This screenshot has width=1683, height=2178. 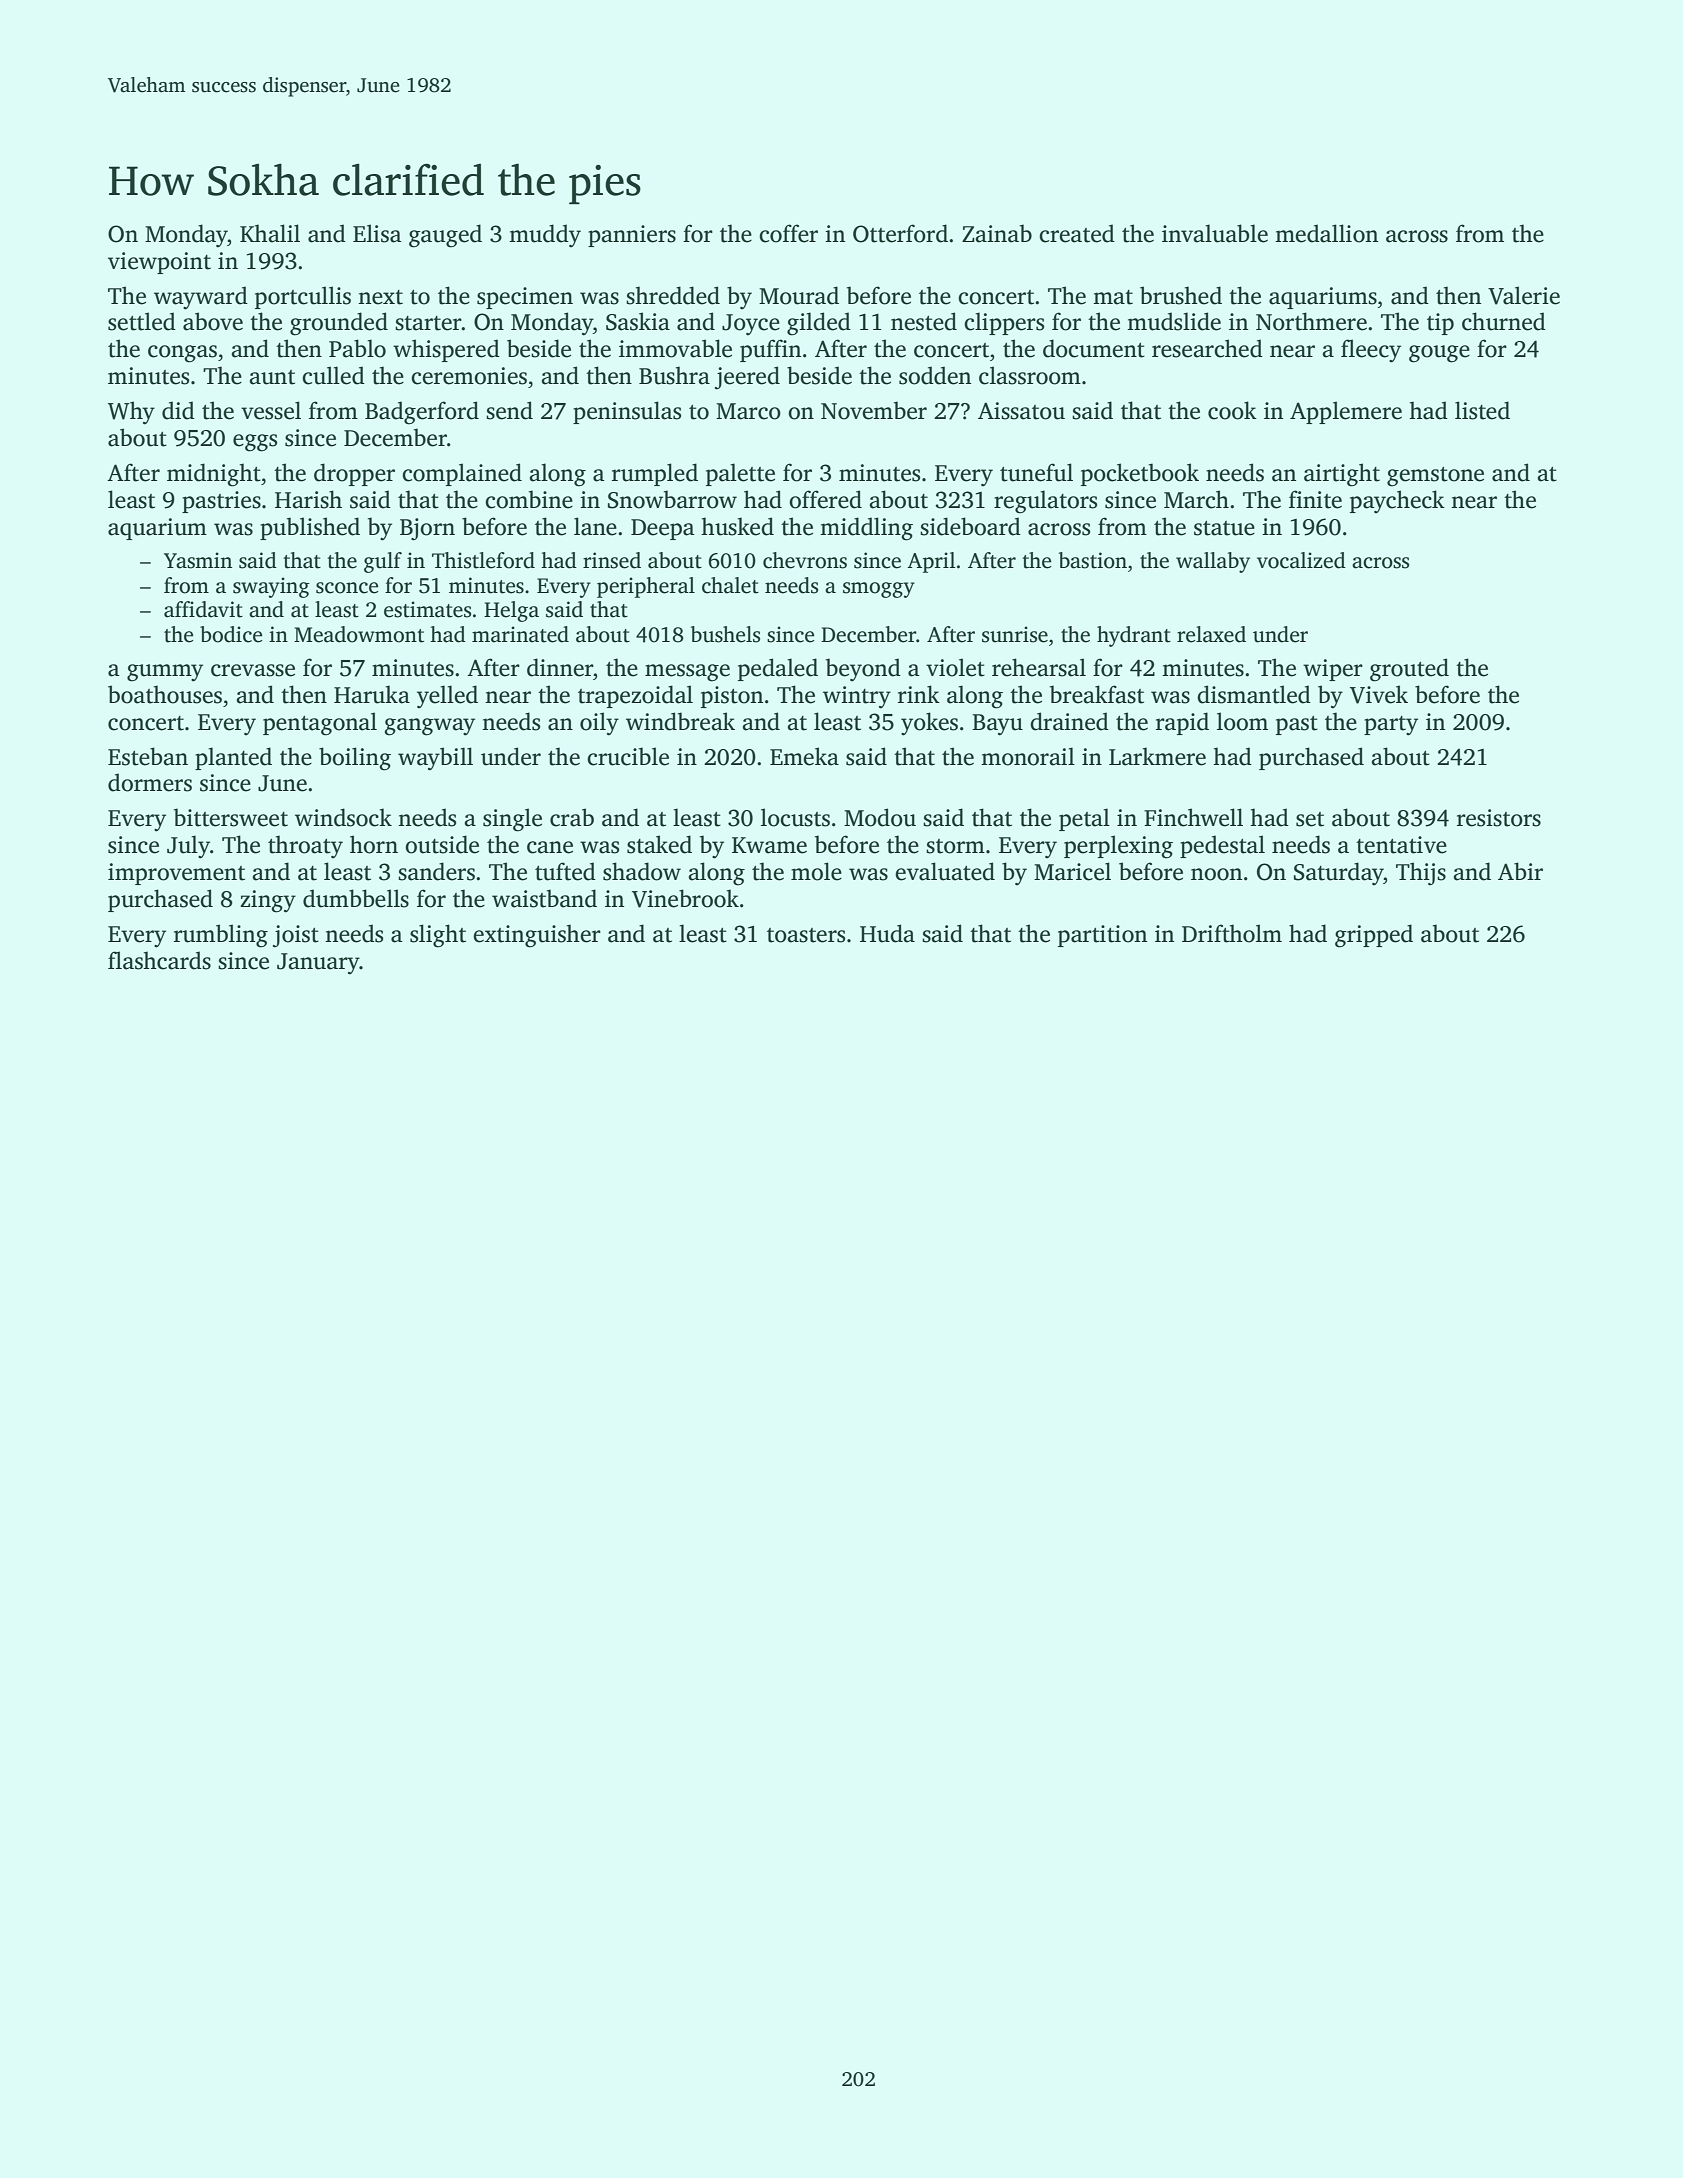 What do you see at coordinates (1102, 936) in the screenshot?
I see `partition` at bounding box center [1102, 936].
